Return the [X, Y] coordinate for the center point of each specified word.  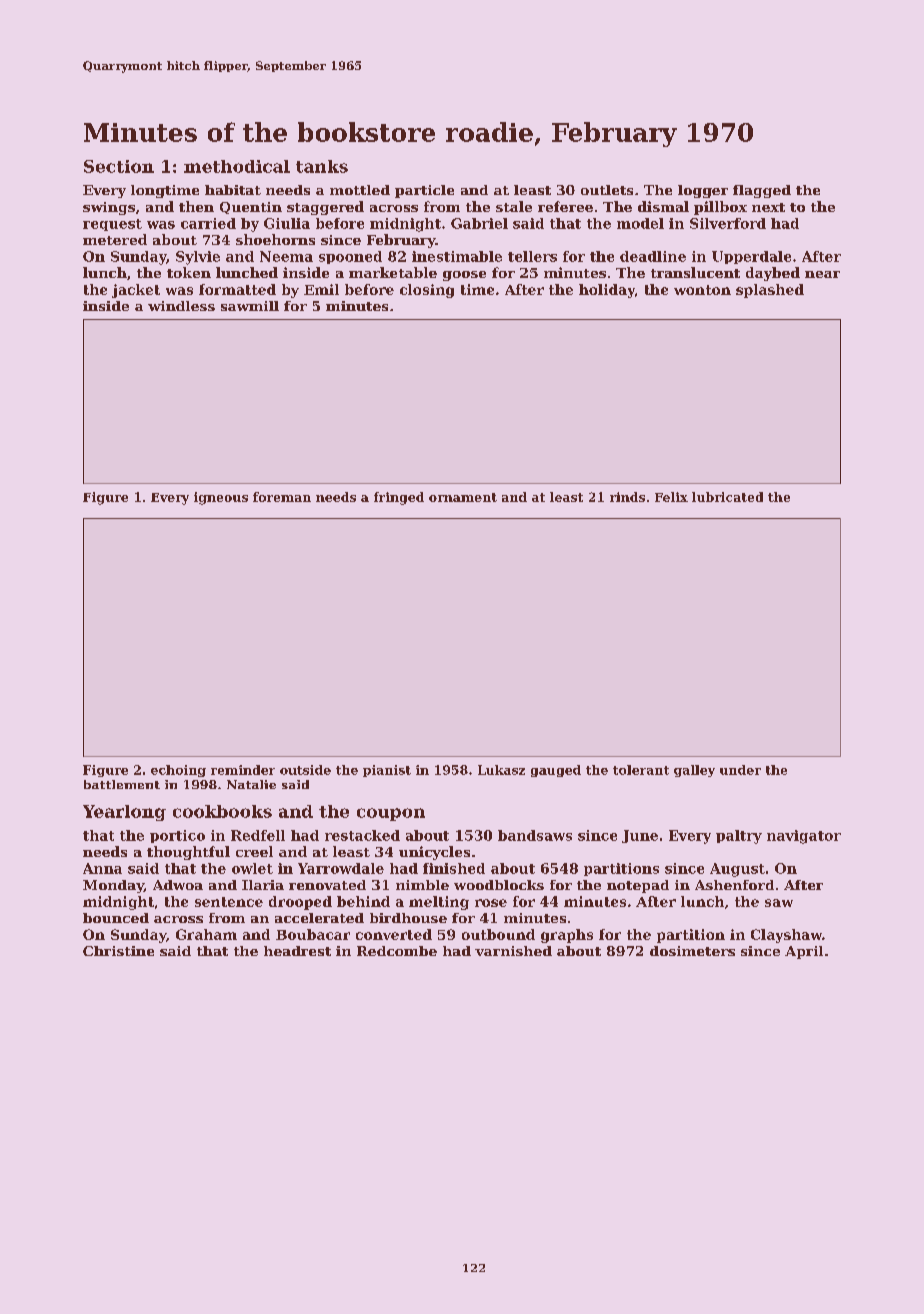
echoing [178, 771]
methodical [237, 166]
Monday [113, 886]
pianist [387, 771]
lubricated [727, 497]
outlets [607, 190]
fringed [399, 498]
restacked [362, 835]
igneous [221, 498]
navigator [804, 837]
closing [427, 291]
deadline [653, 256]
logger [703, 191]
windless [181, 306]
